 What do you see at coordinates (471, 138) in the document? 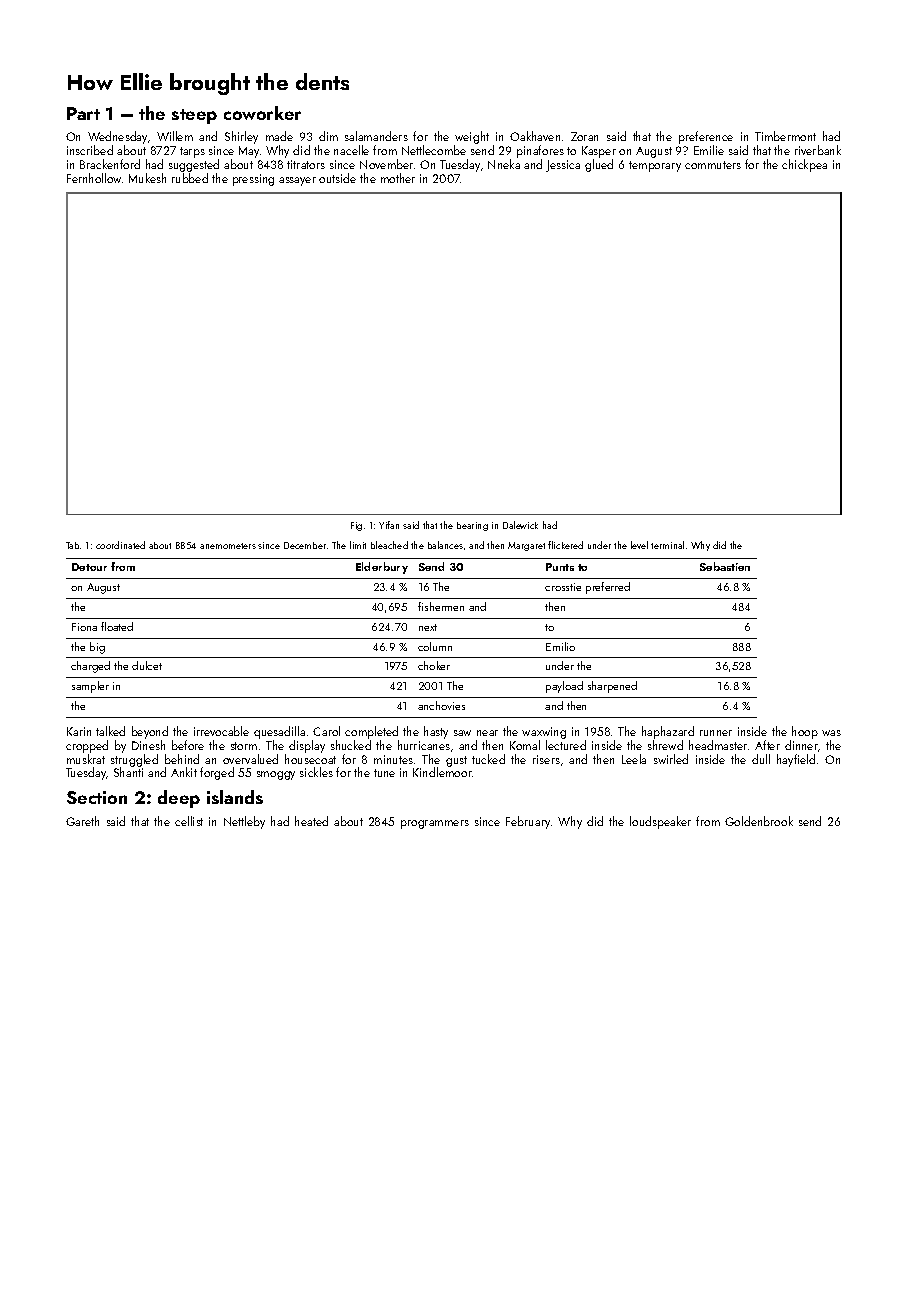
I see `weight` at bounding box center [471, 138].
